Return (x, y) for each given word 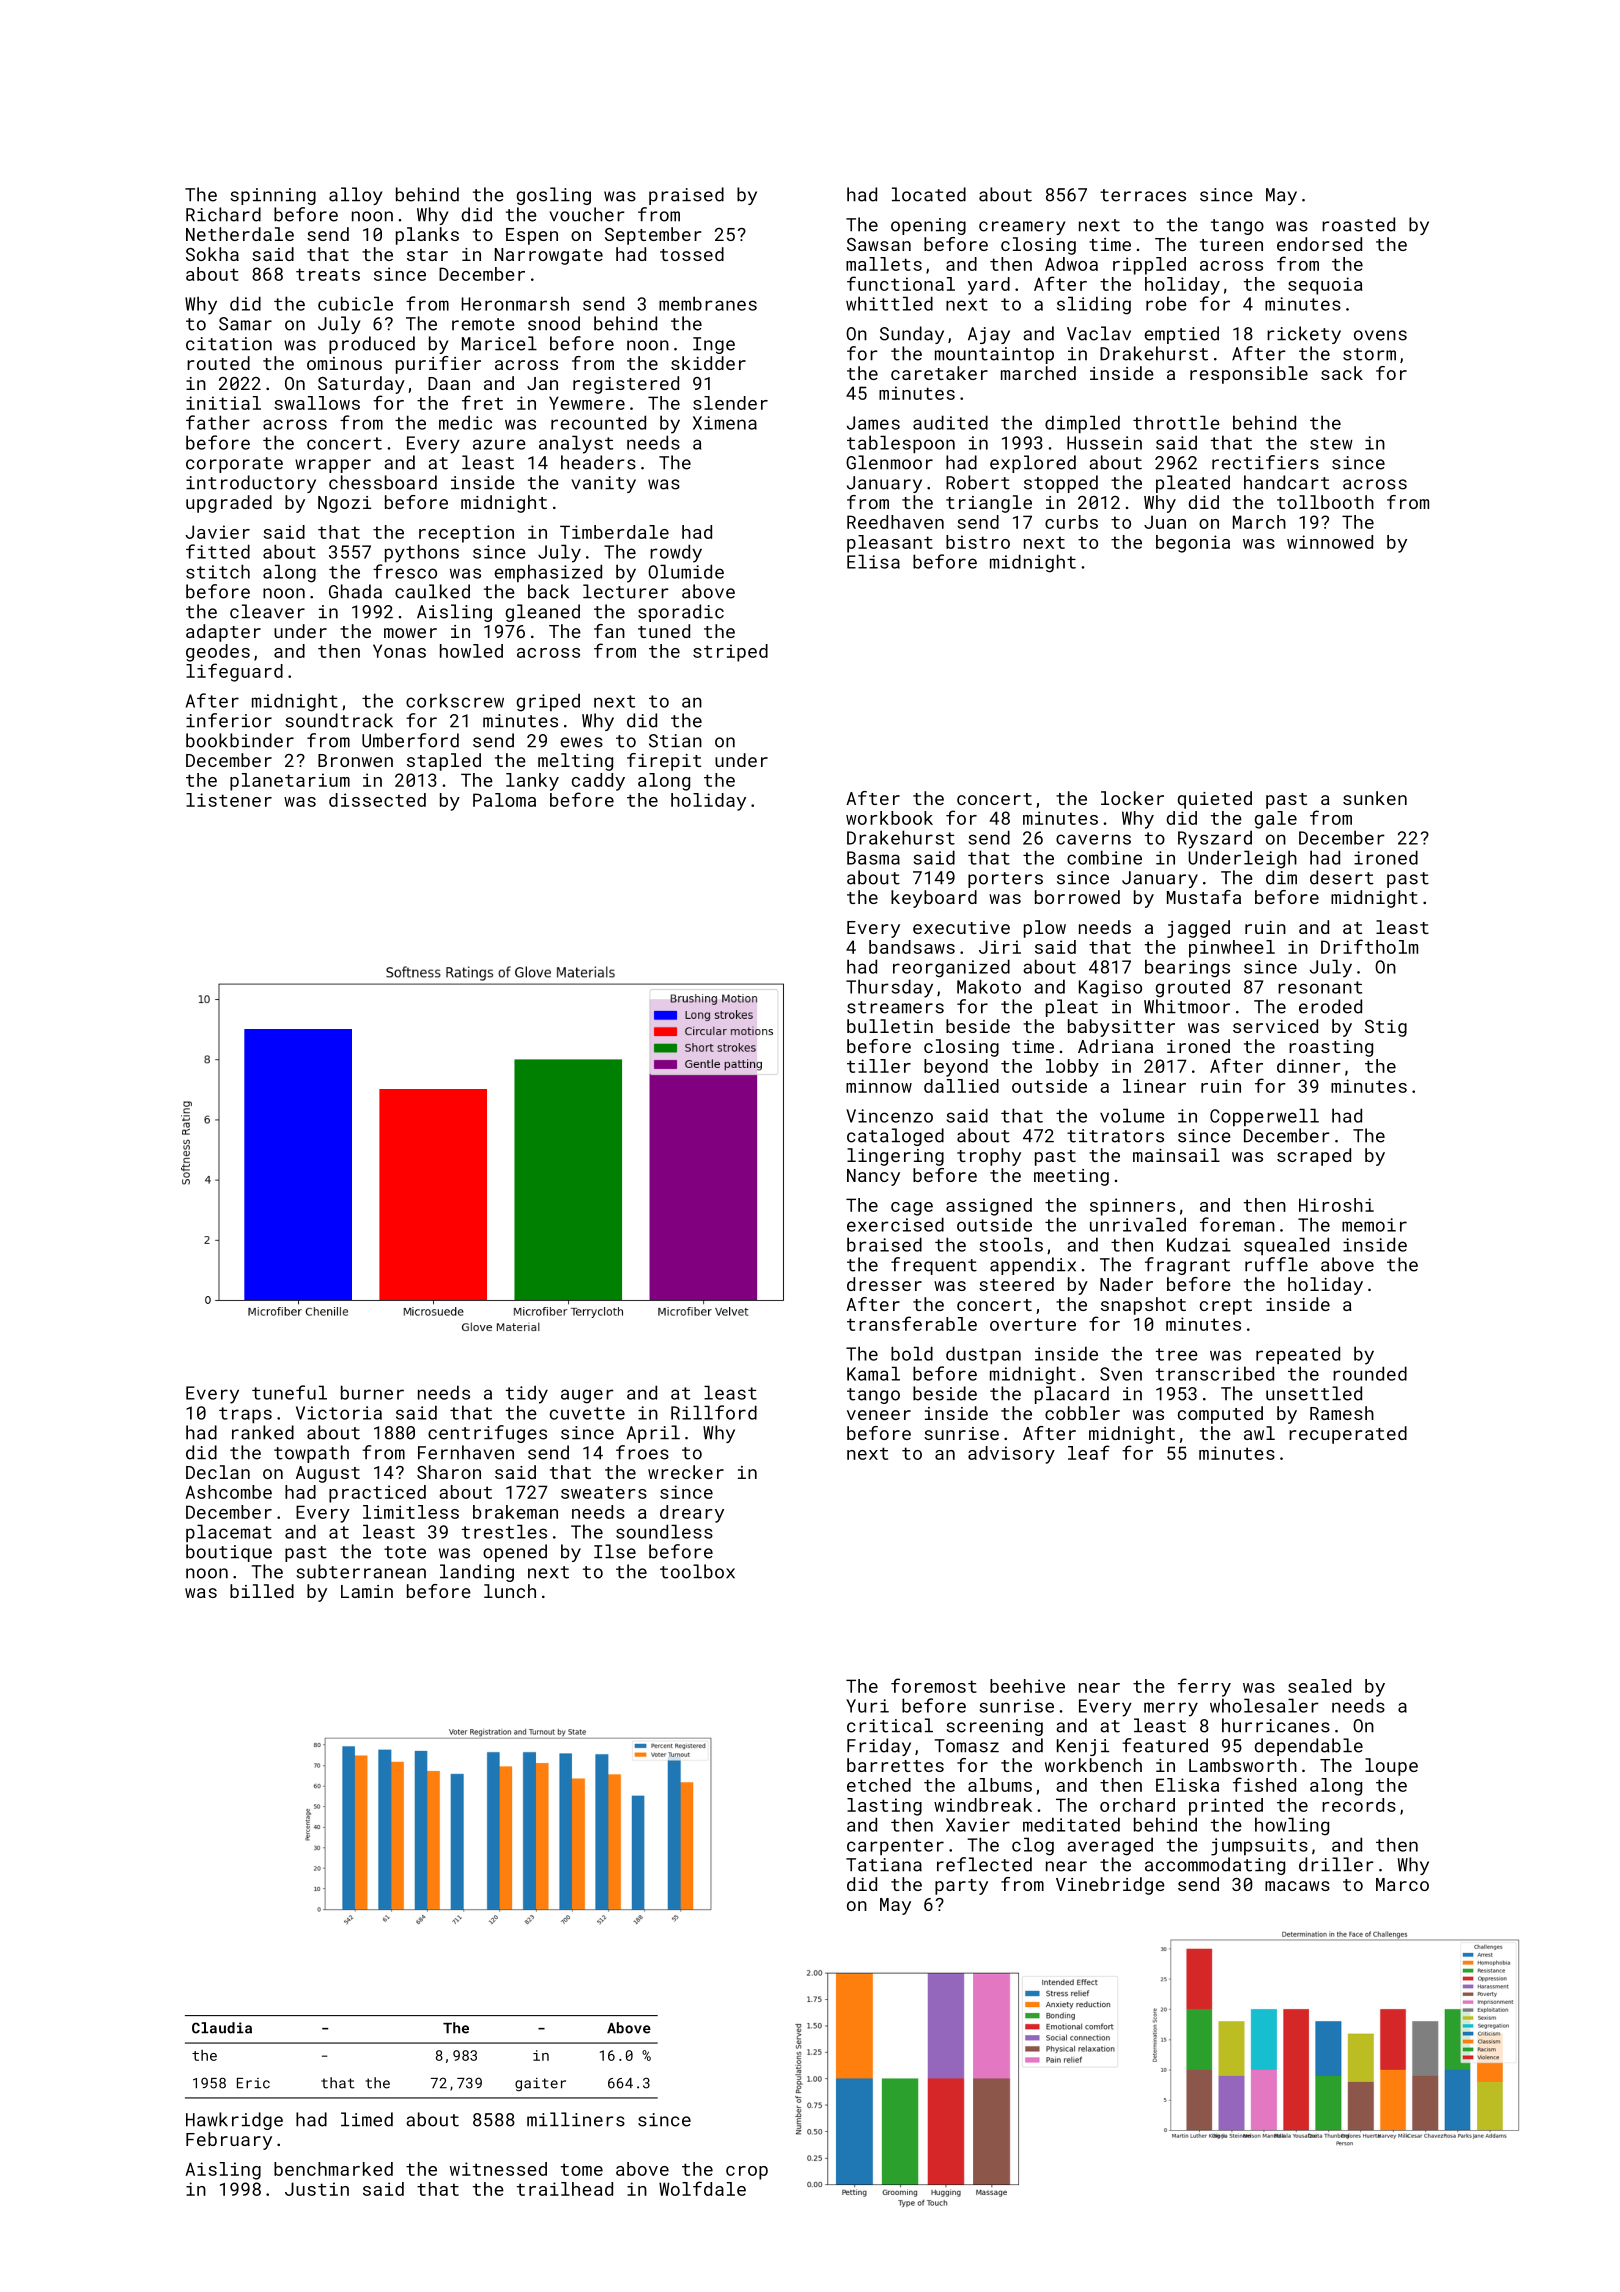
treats (328, 274)
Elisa (873, 561)
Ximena (725, 423)
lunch (510, 1591)
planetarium (290, 782)
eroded (1330, 1006)
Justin (317, 2189)
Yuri (867, 1706)
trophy (989, 1157)
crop (747, 2173)
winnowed (1330, 542)
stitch (218, 571)
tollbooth (1325, 502)
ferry (1204, 1687)
